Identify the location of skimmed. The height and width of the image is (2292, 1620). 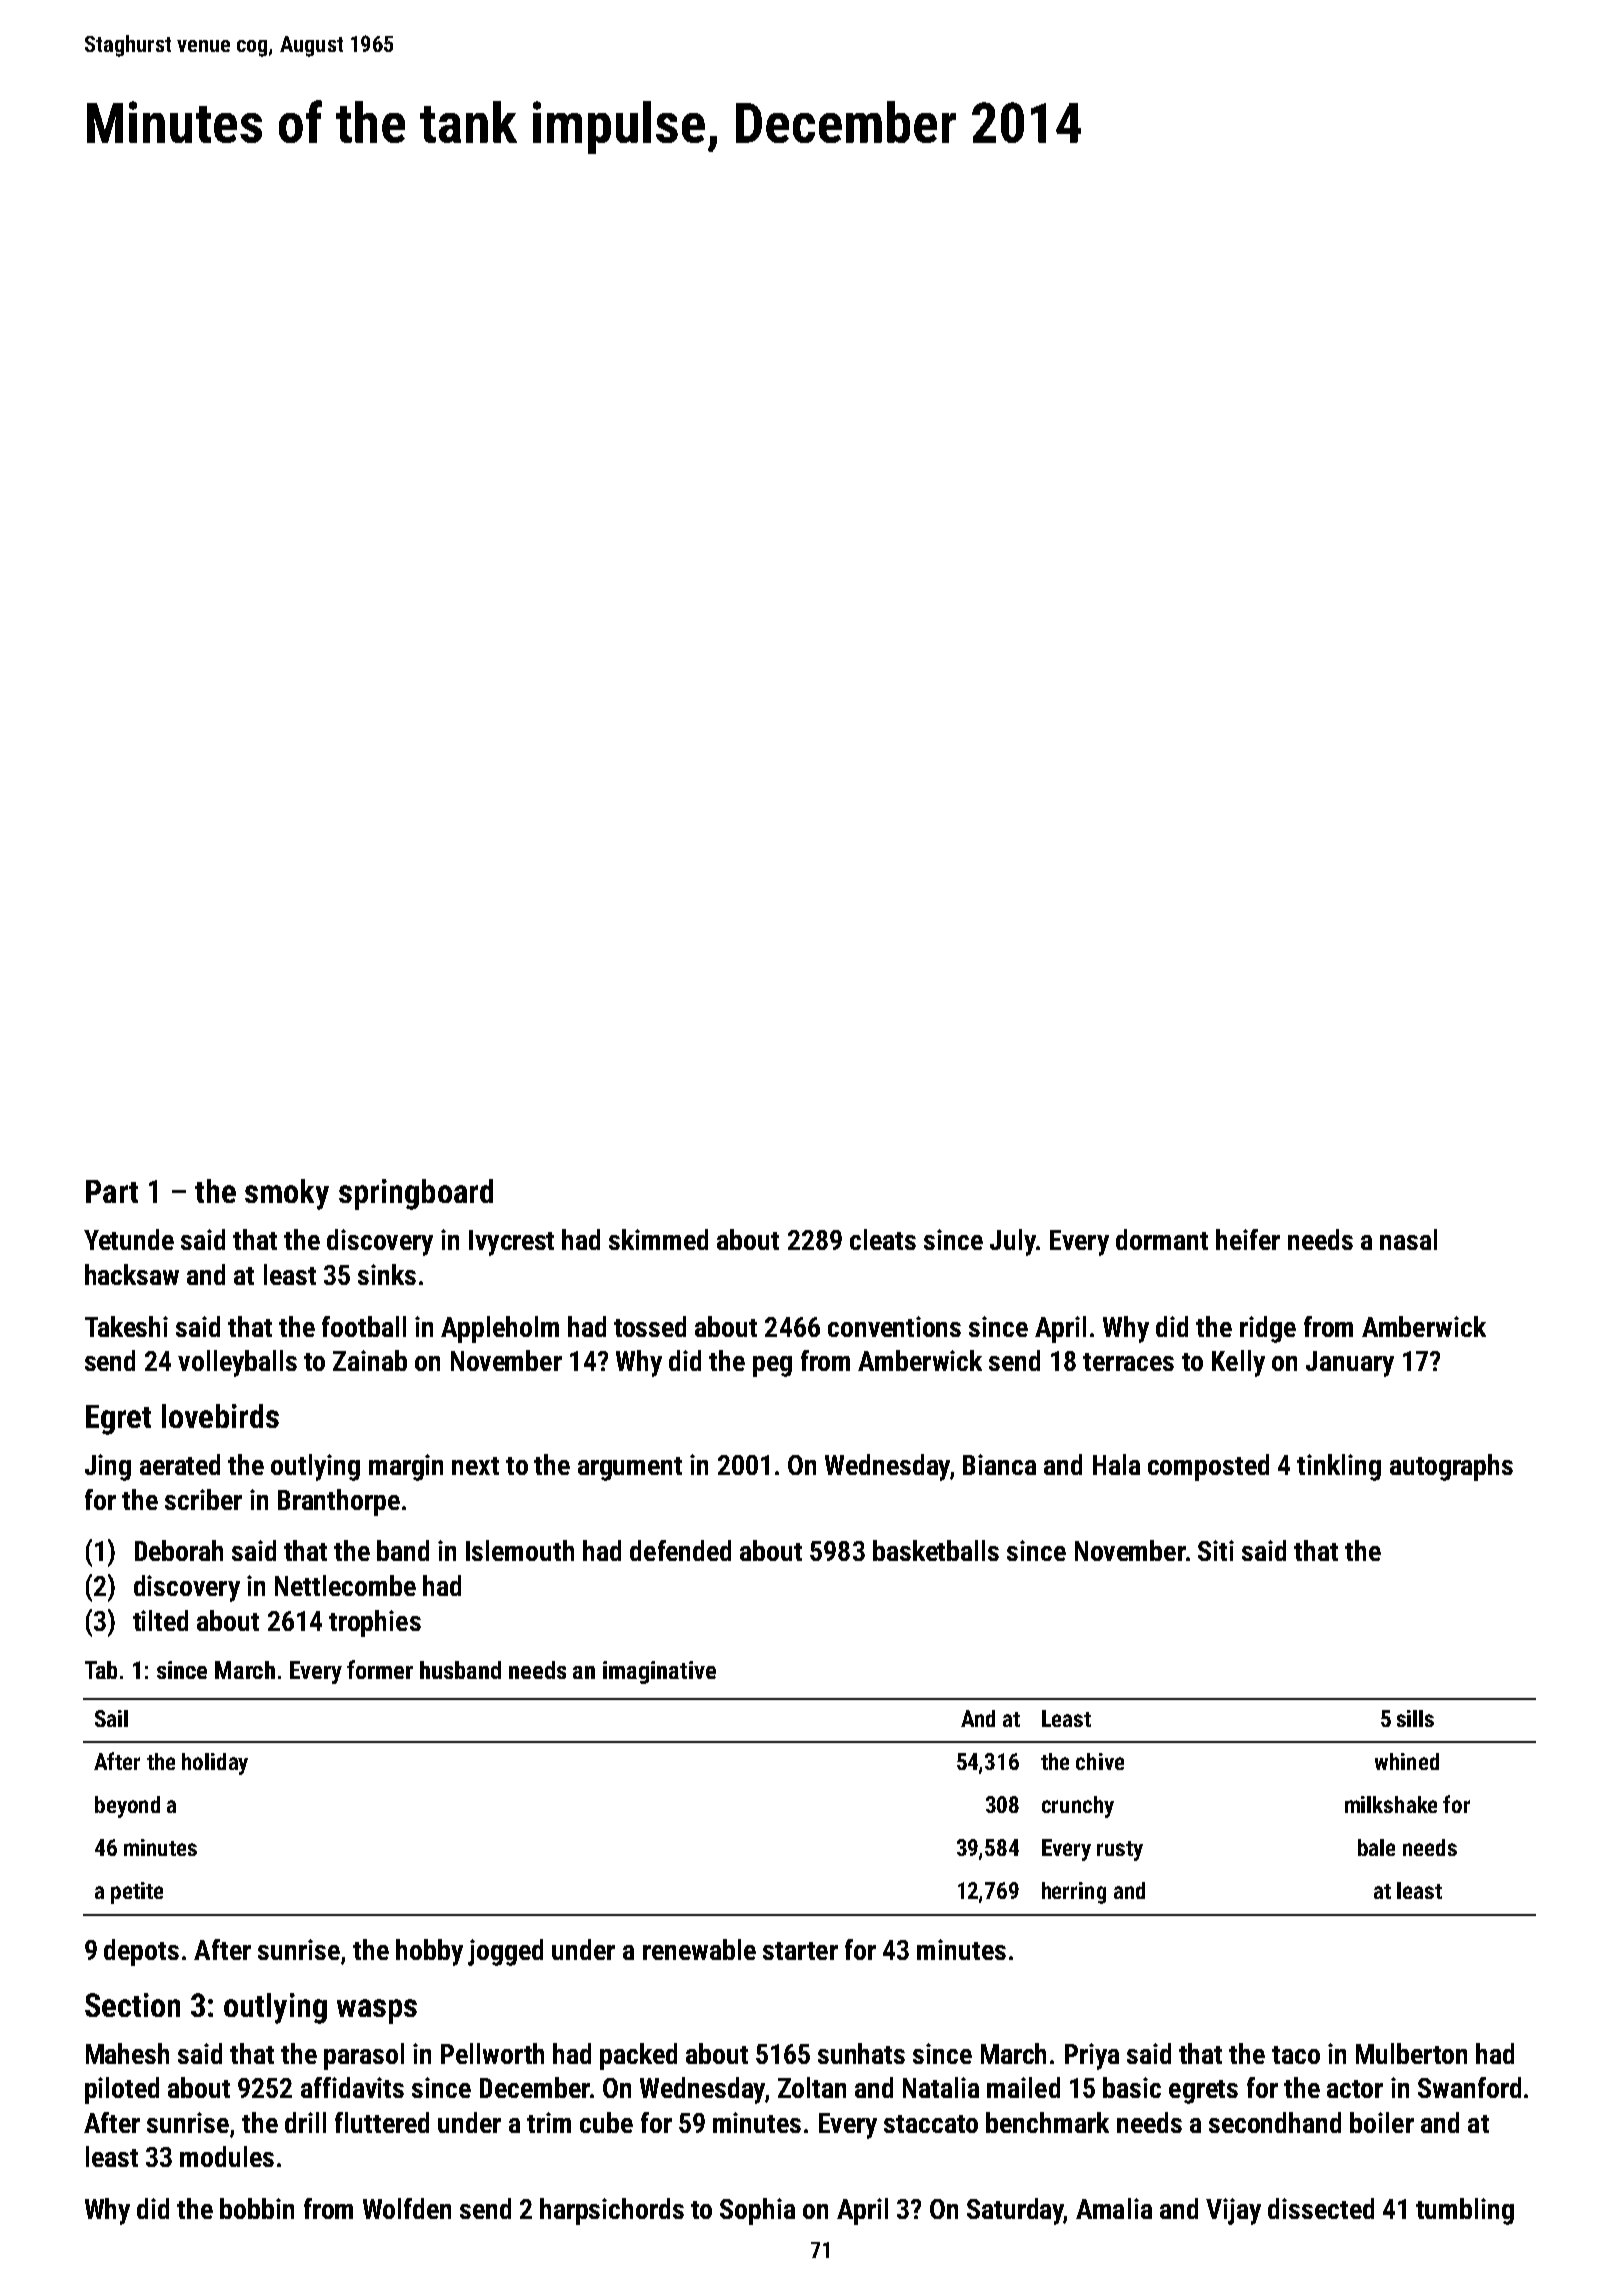
(658, 1239).
